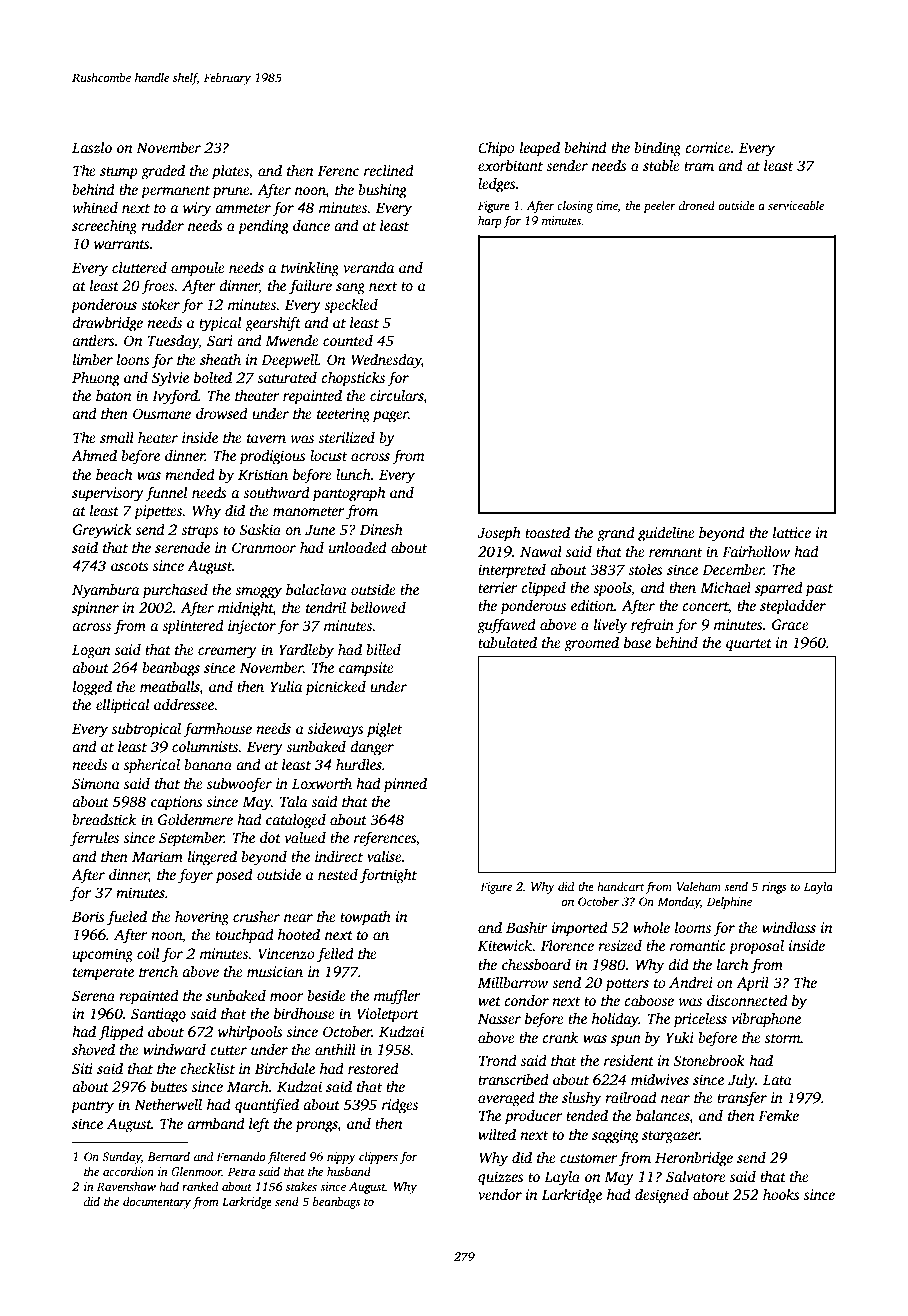 The image size is (908, 1316). What do you see at coordinates (496, 149) in the image?
I see `Chipo` at bounding box center [496, 149].
